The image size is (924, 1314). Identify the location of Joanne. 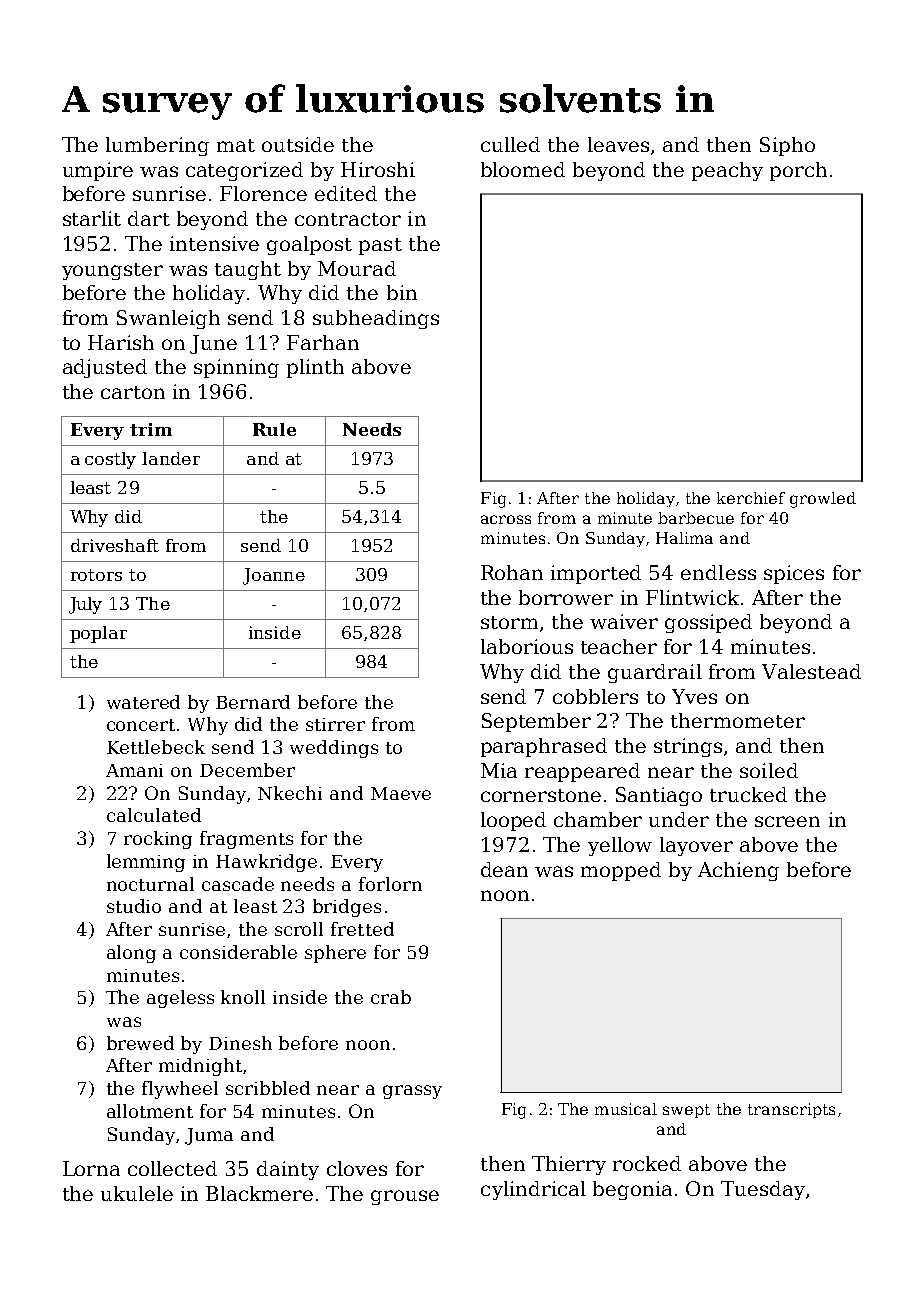
(274, 576).
